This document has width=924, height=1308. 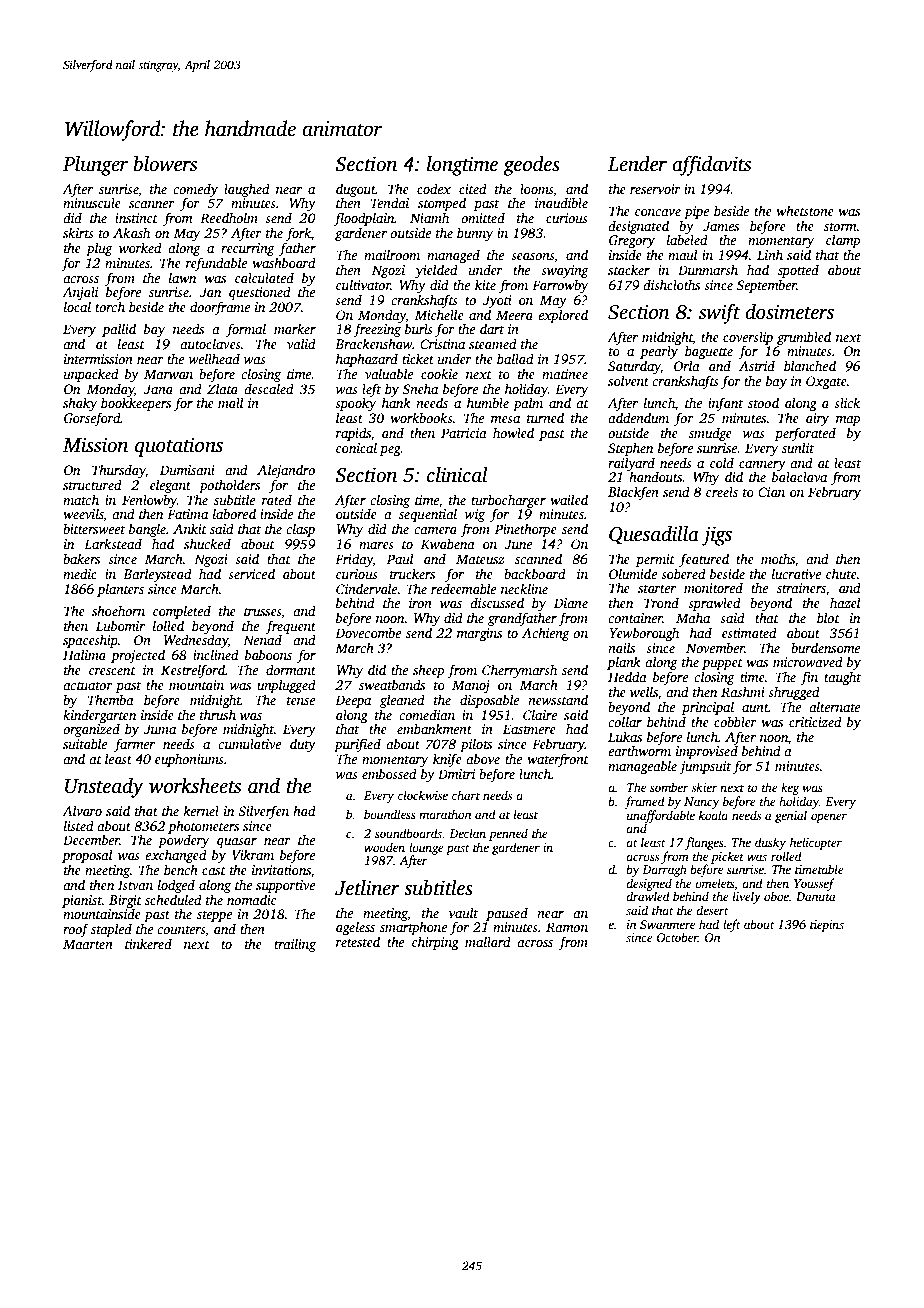 What do you see at coordinates (749, 632) in the document?
I see `estimated` at bounding box center [749, 632].
